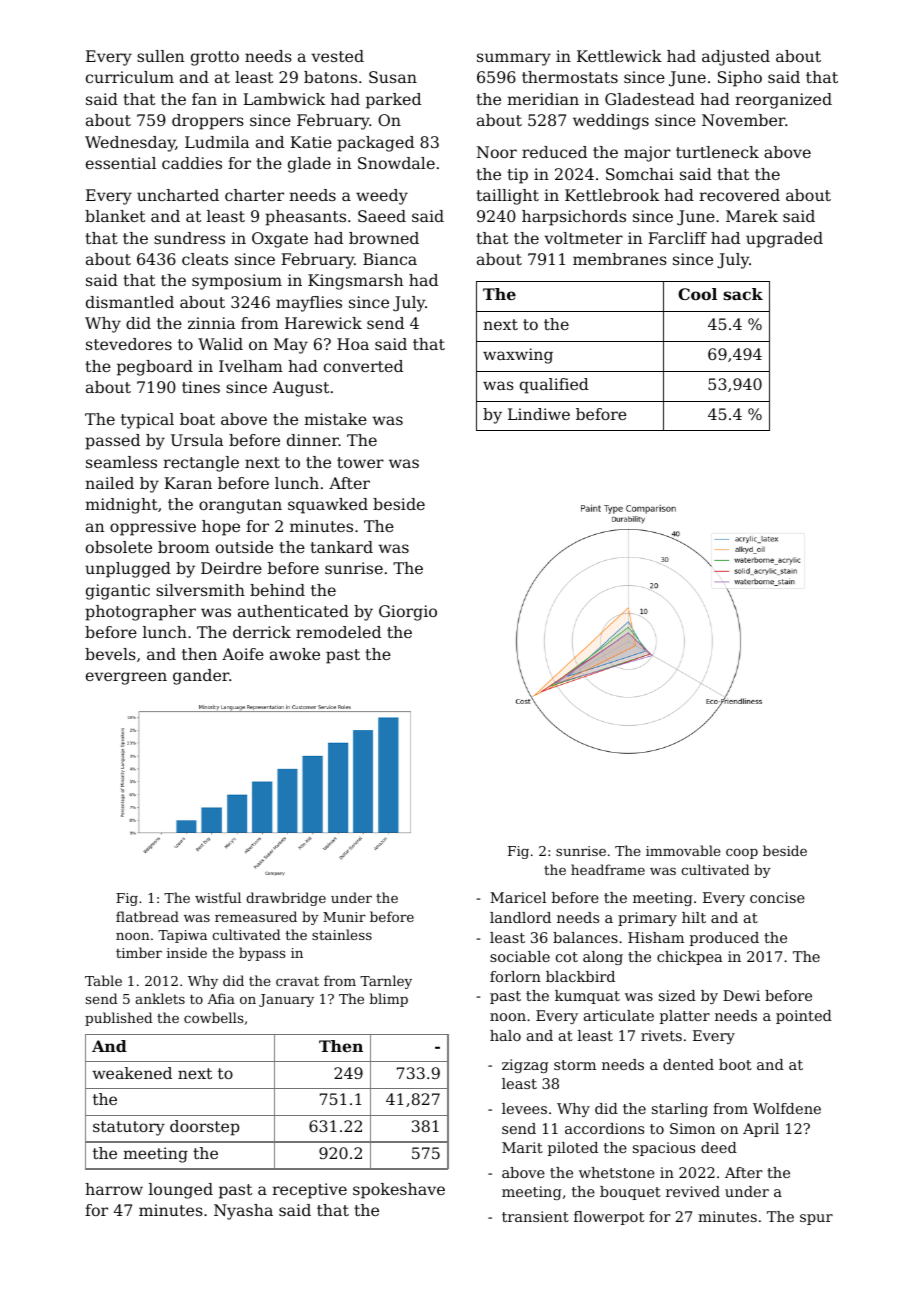  I want to click on Noor, so click(497, 152).
